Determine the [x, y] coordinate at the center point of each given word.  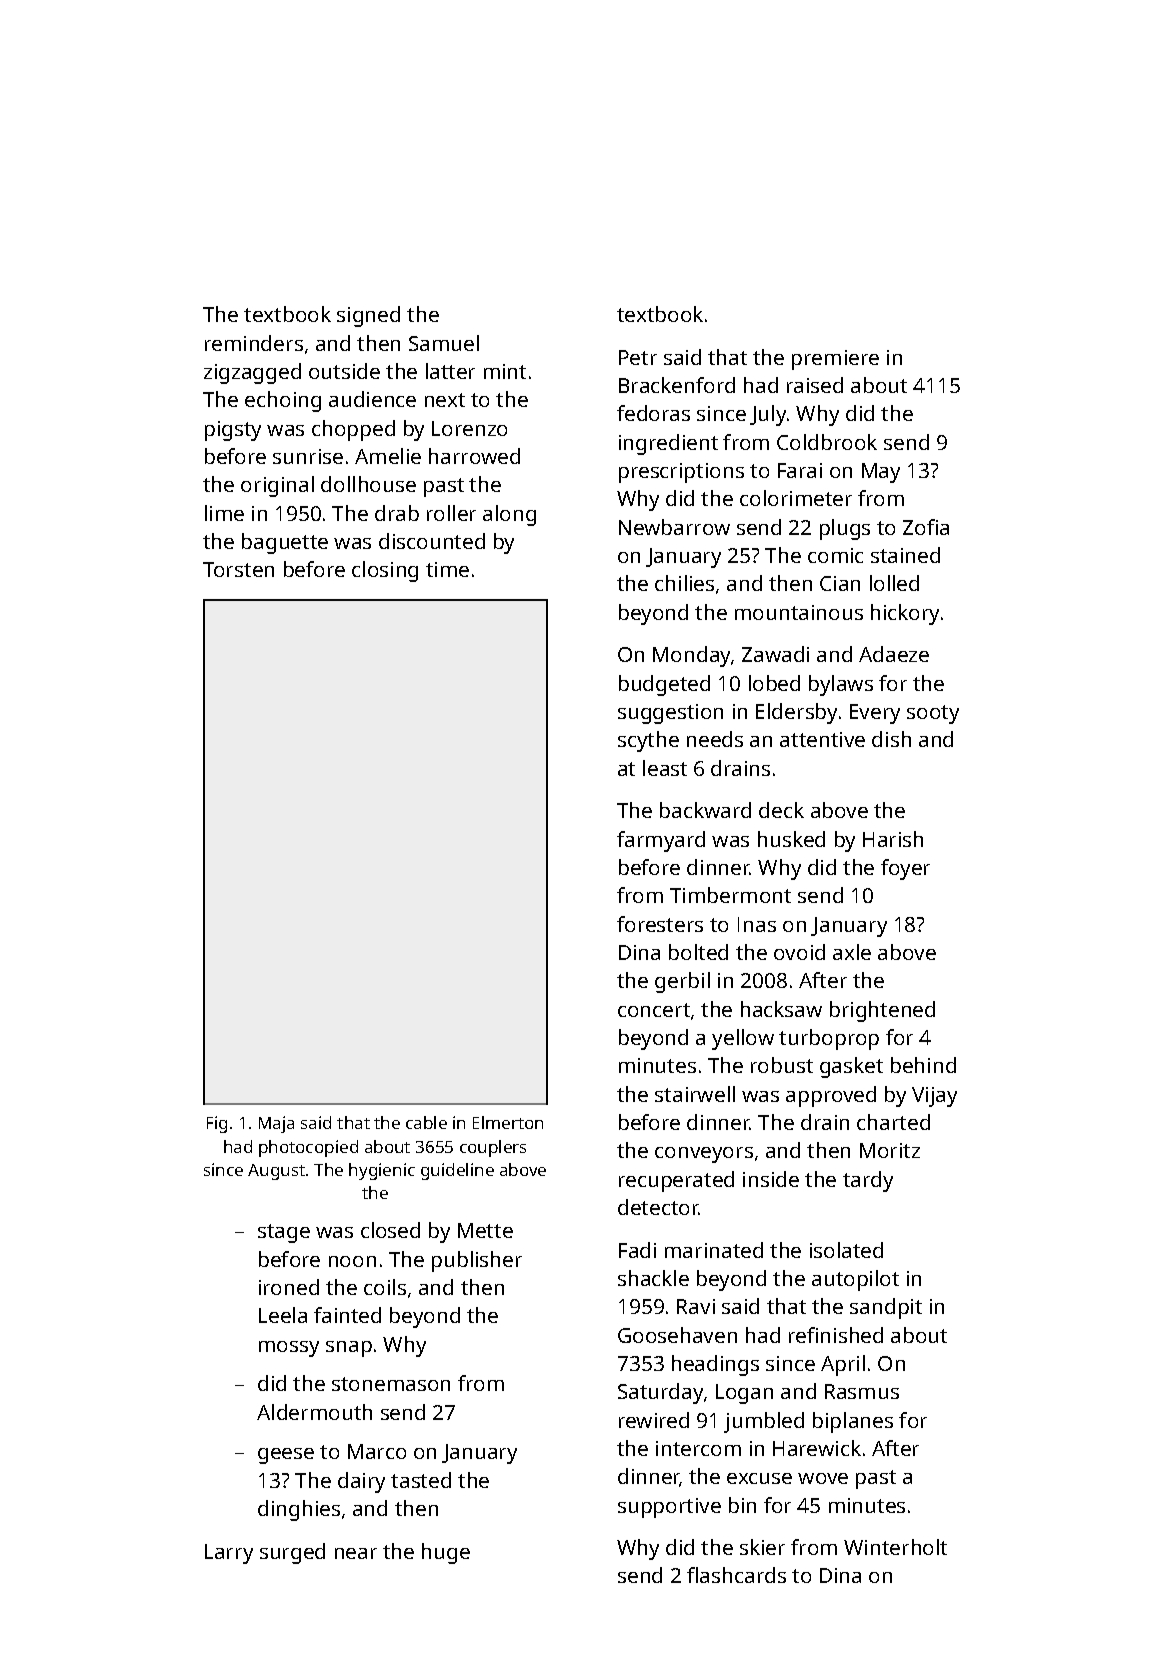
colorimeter [796, 498]
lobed [774, 683]
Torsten [238, 569]
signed [368, 316]
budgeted [664, 685]
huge [446, 1553]
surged [292, 1553]
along [509, 515]
